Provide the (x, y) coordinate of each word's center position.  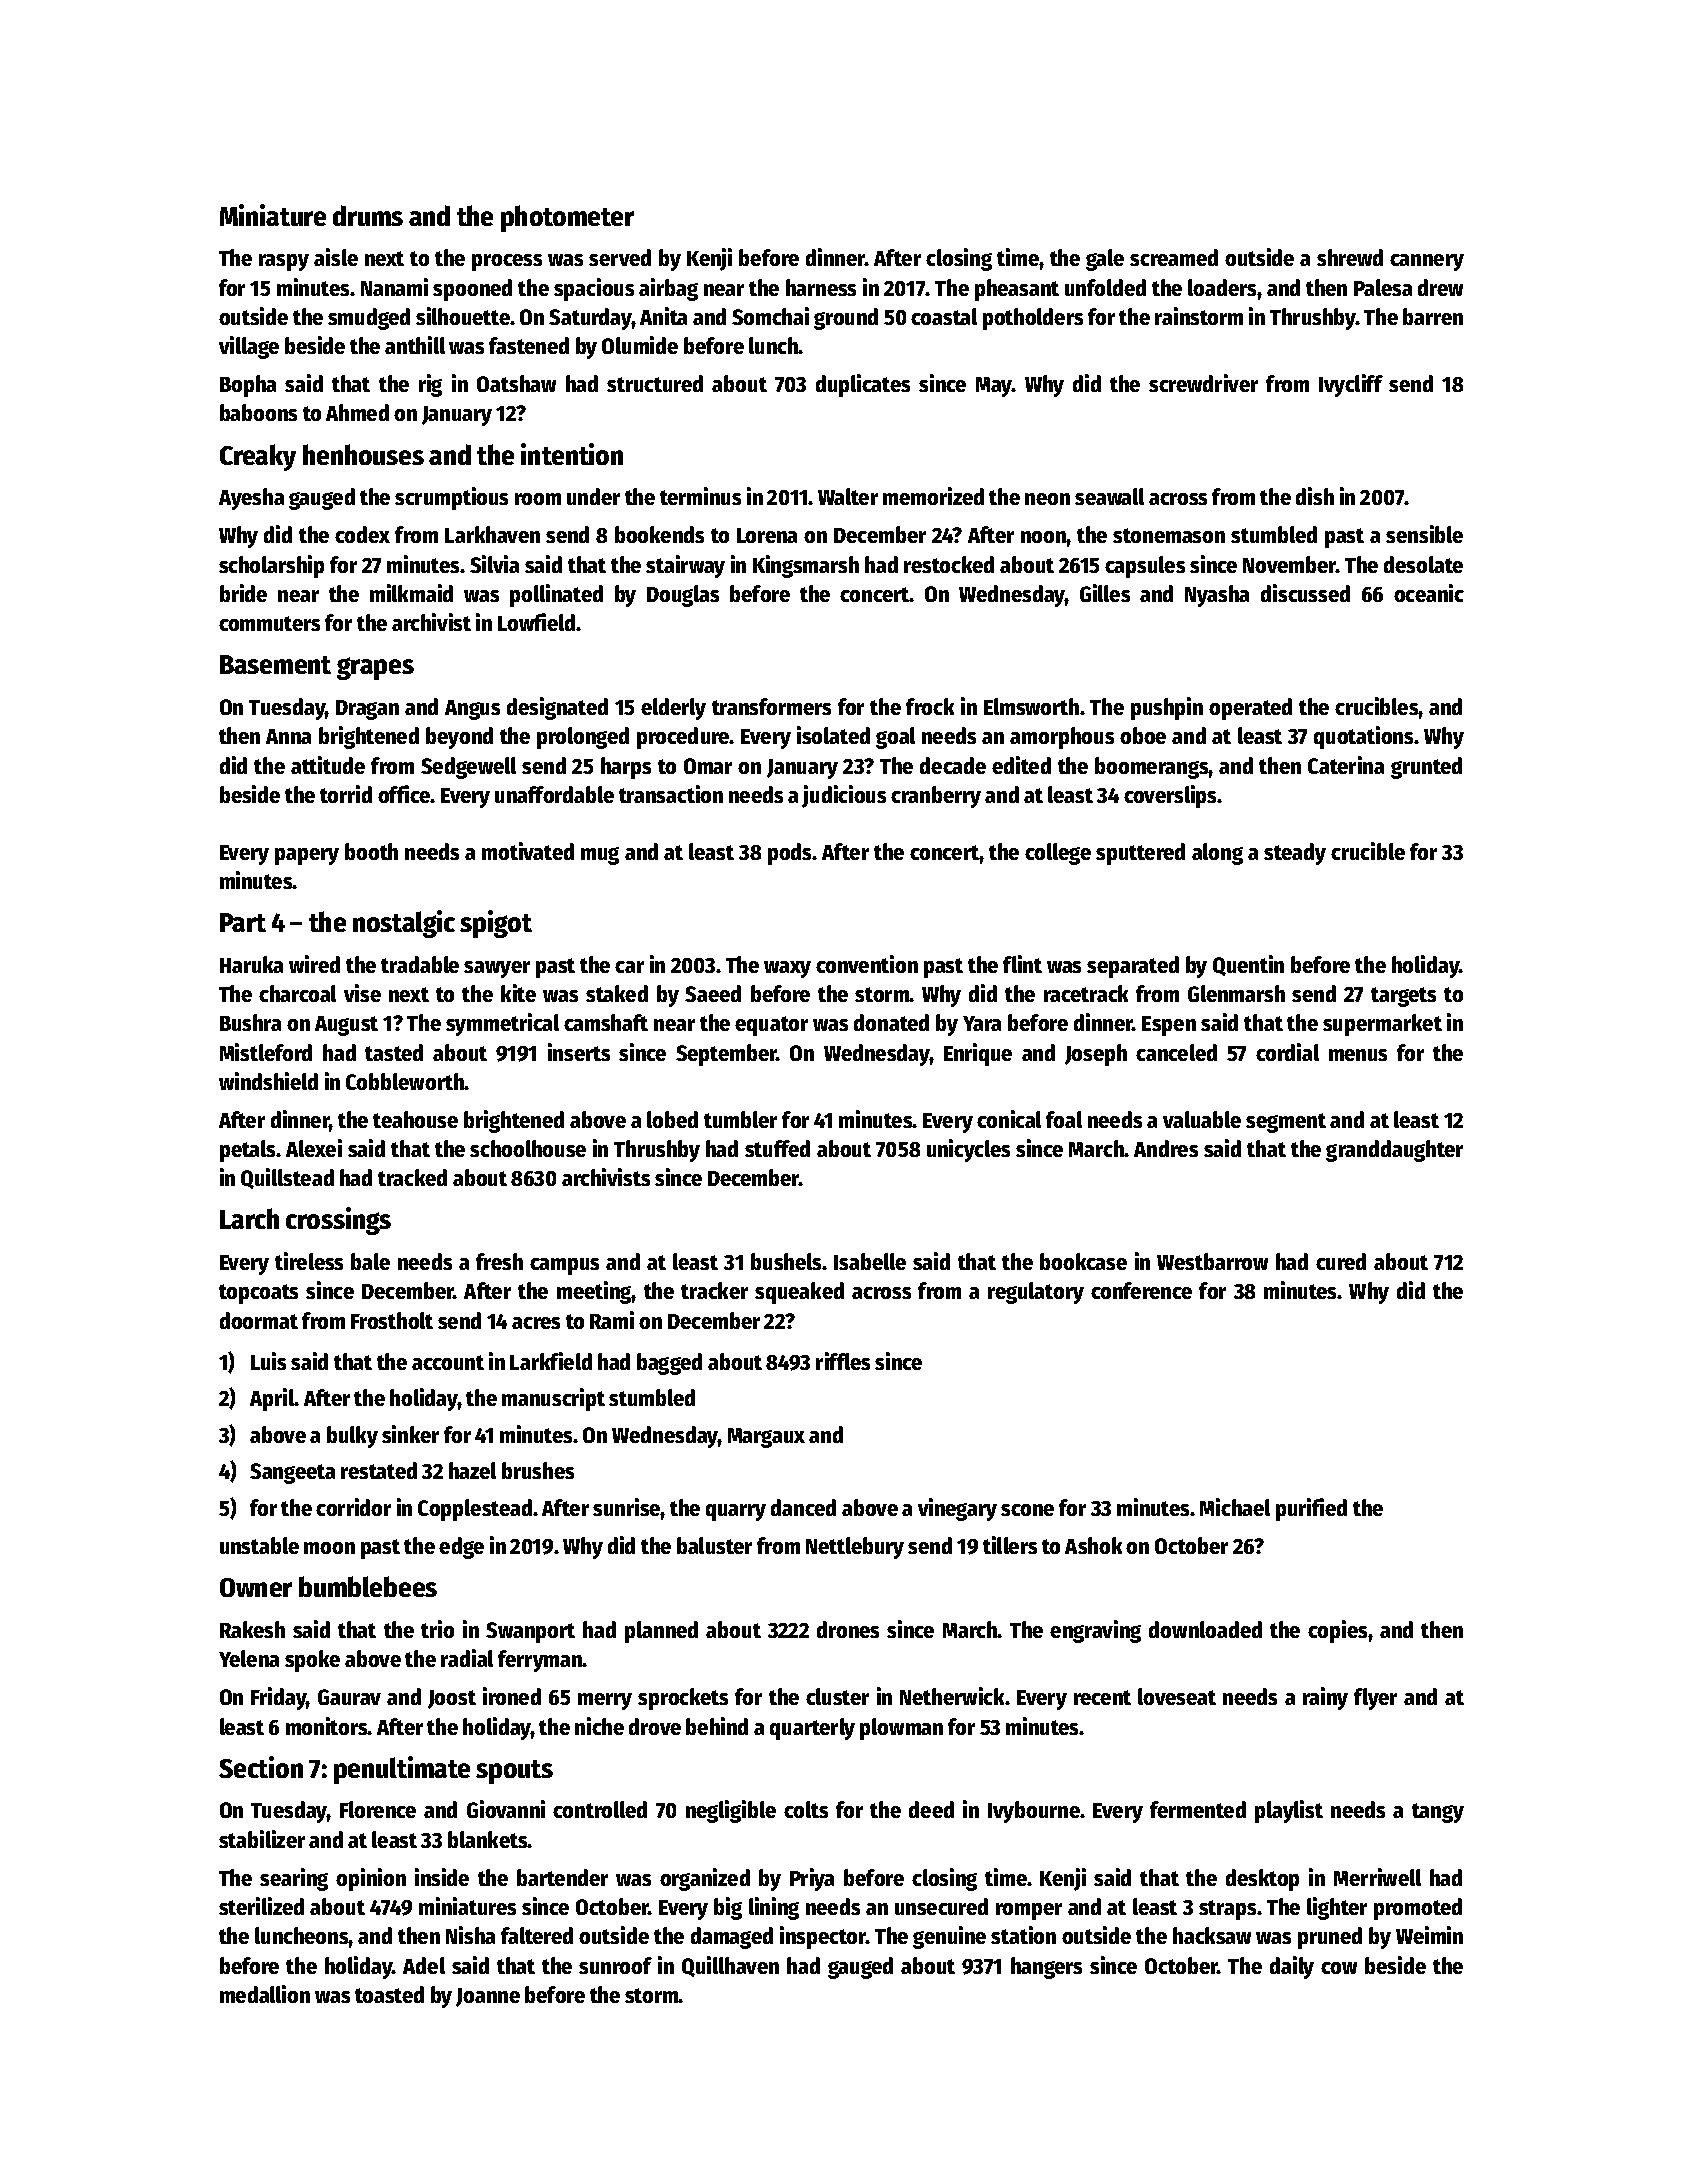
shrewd (1350, 257)
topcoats (258, 1294)
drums (368, 215)
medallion (265, 1994)
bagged (669, 1364)
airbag (668, 289)
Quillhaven (730, 1966)
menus (1358, 1055)
